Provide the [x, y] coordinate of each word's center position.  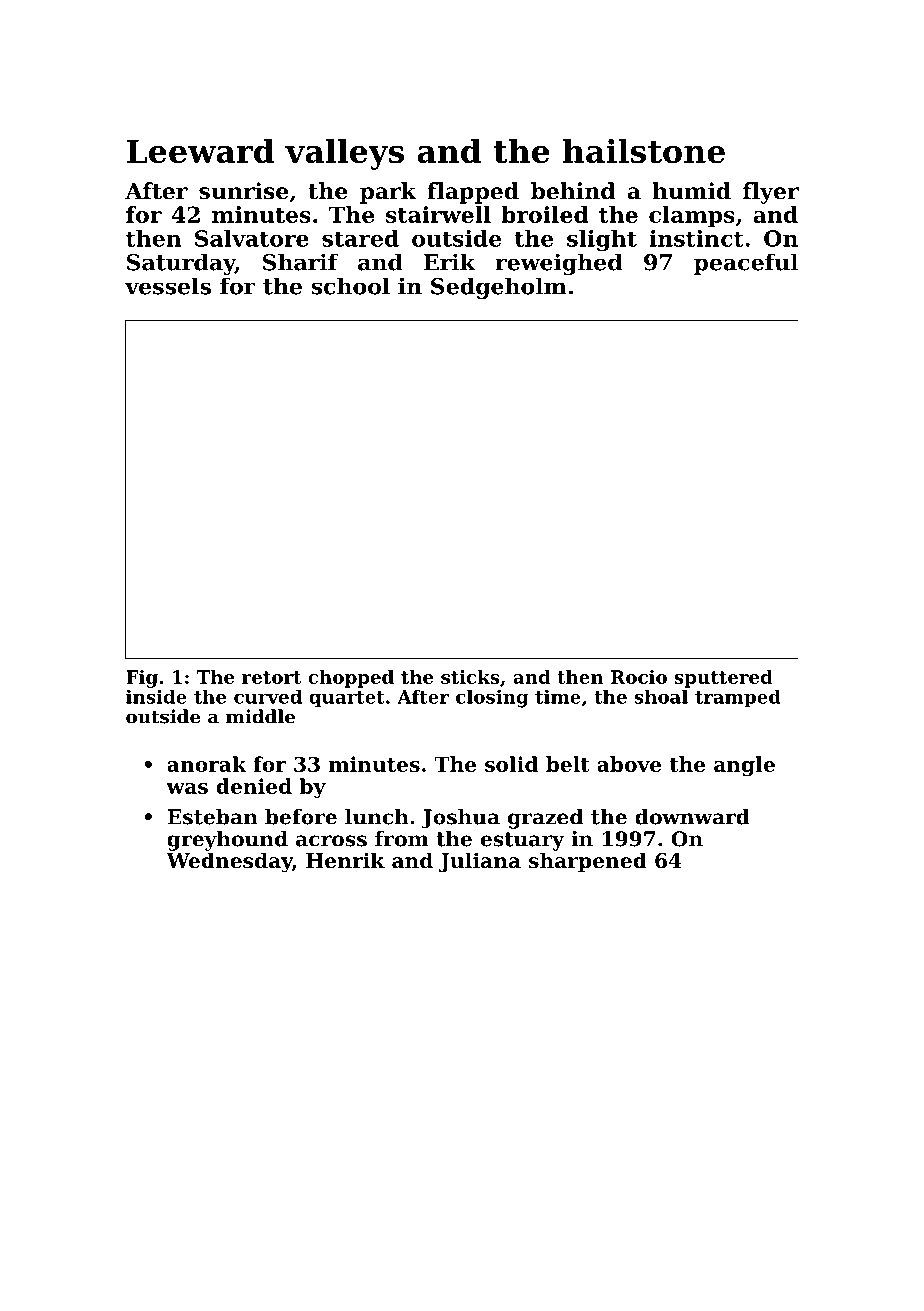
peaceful [746, 264]
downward [692, 817]
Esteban [212, 817]
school [351, 286]
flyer [771, 193]
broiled [545, 214]
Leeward [200, 150]
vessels [168, 286]
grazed [545, 819]
